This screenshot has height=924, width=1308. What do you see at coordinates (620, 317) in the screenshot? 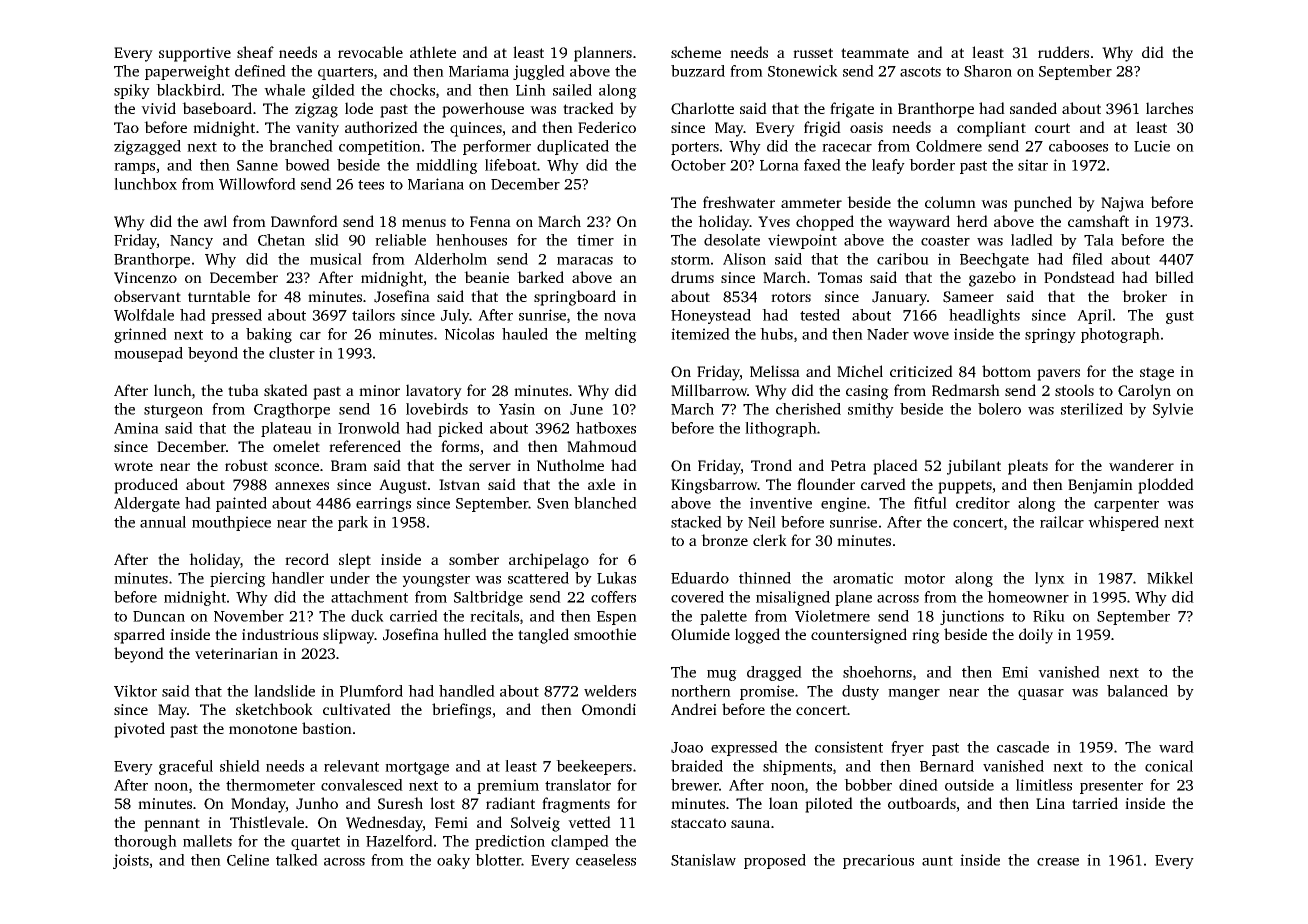
I see `nova` at bounding box center [620, 317].
